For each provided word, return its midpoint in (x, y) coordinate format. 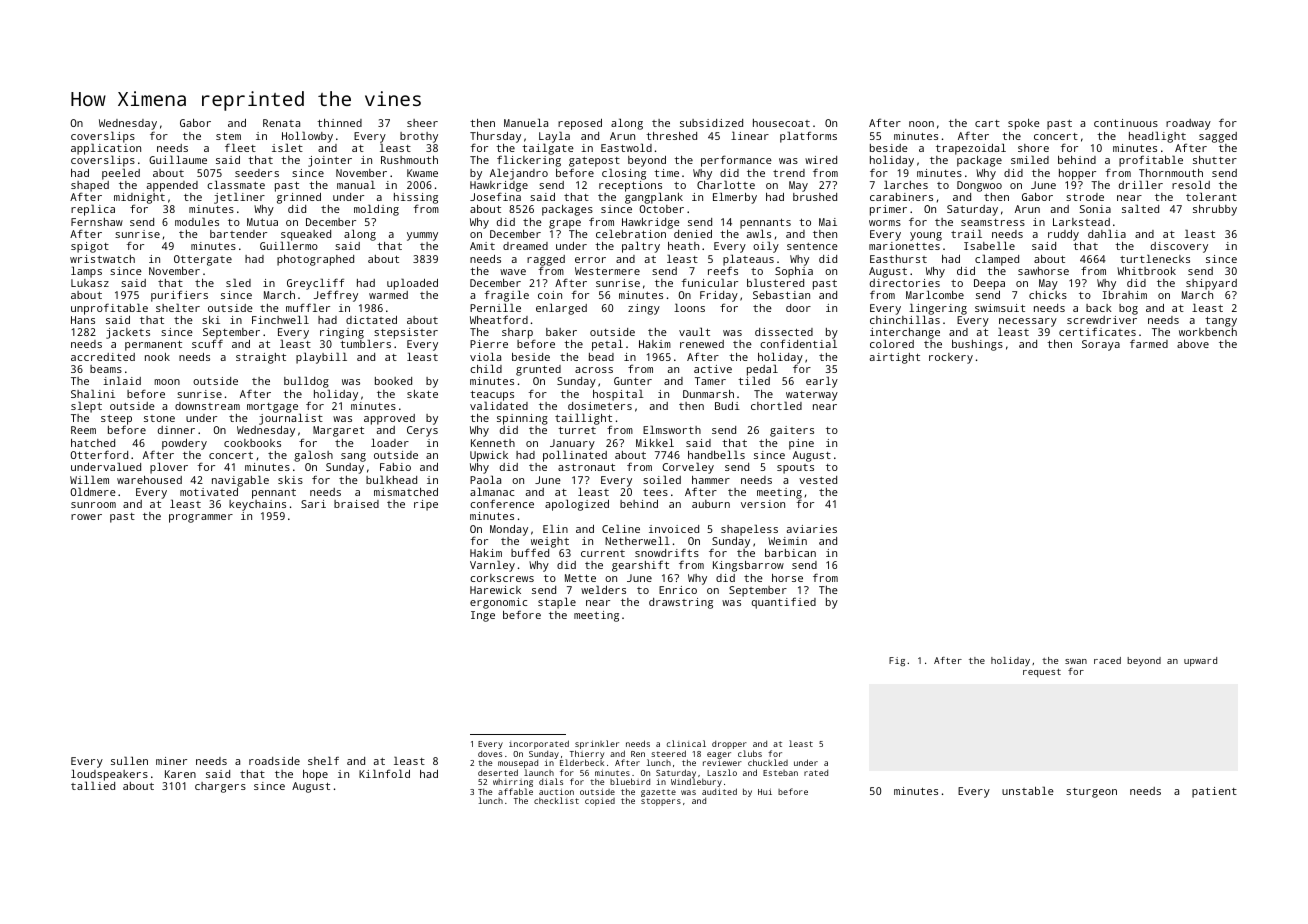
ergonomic (498, 603)
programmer (201, 518)
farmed (1149, 343)
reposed (580, 124)
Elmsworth (672, 429)
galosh (313, 456)
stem (228, 136)
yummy (422, 236)
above (1193, 344)
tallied (93, 786)
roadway (1188, 124)
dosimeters (600, 406)
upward (1200, 661)
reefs (723, 270)
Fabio (395, 467)
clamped (997, 260)
